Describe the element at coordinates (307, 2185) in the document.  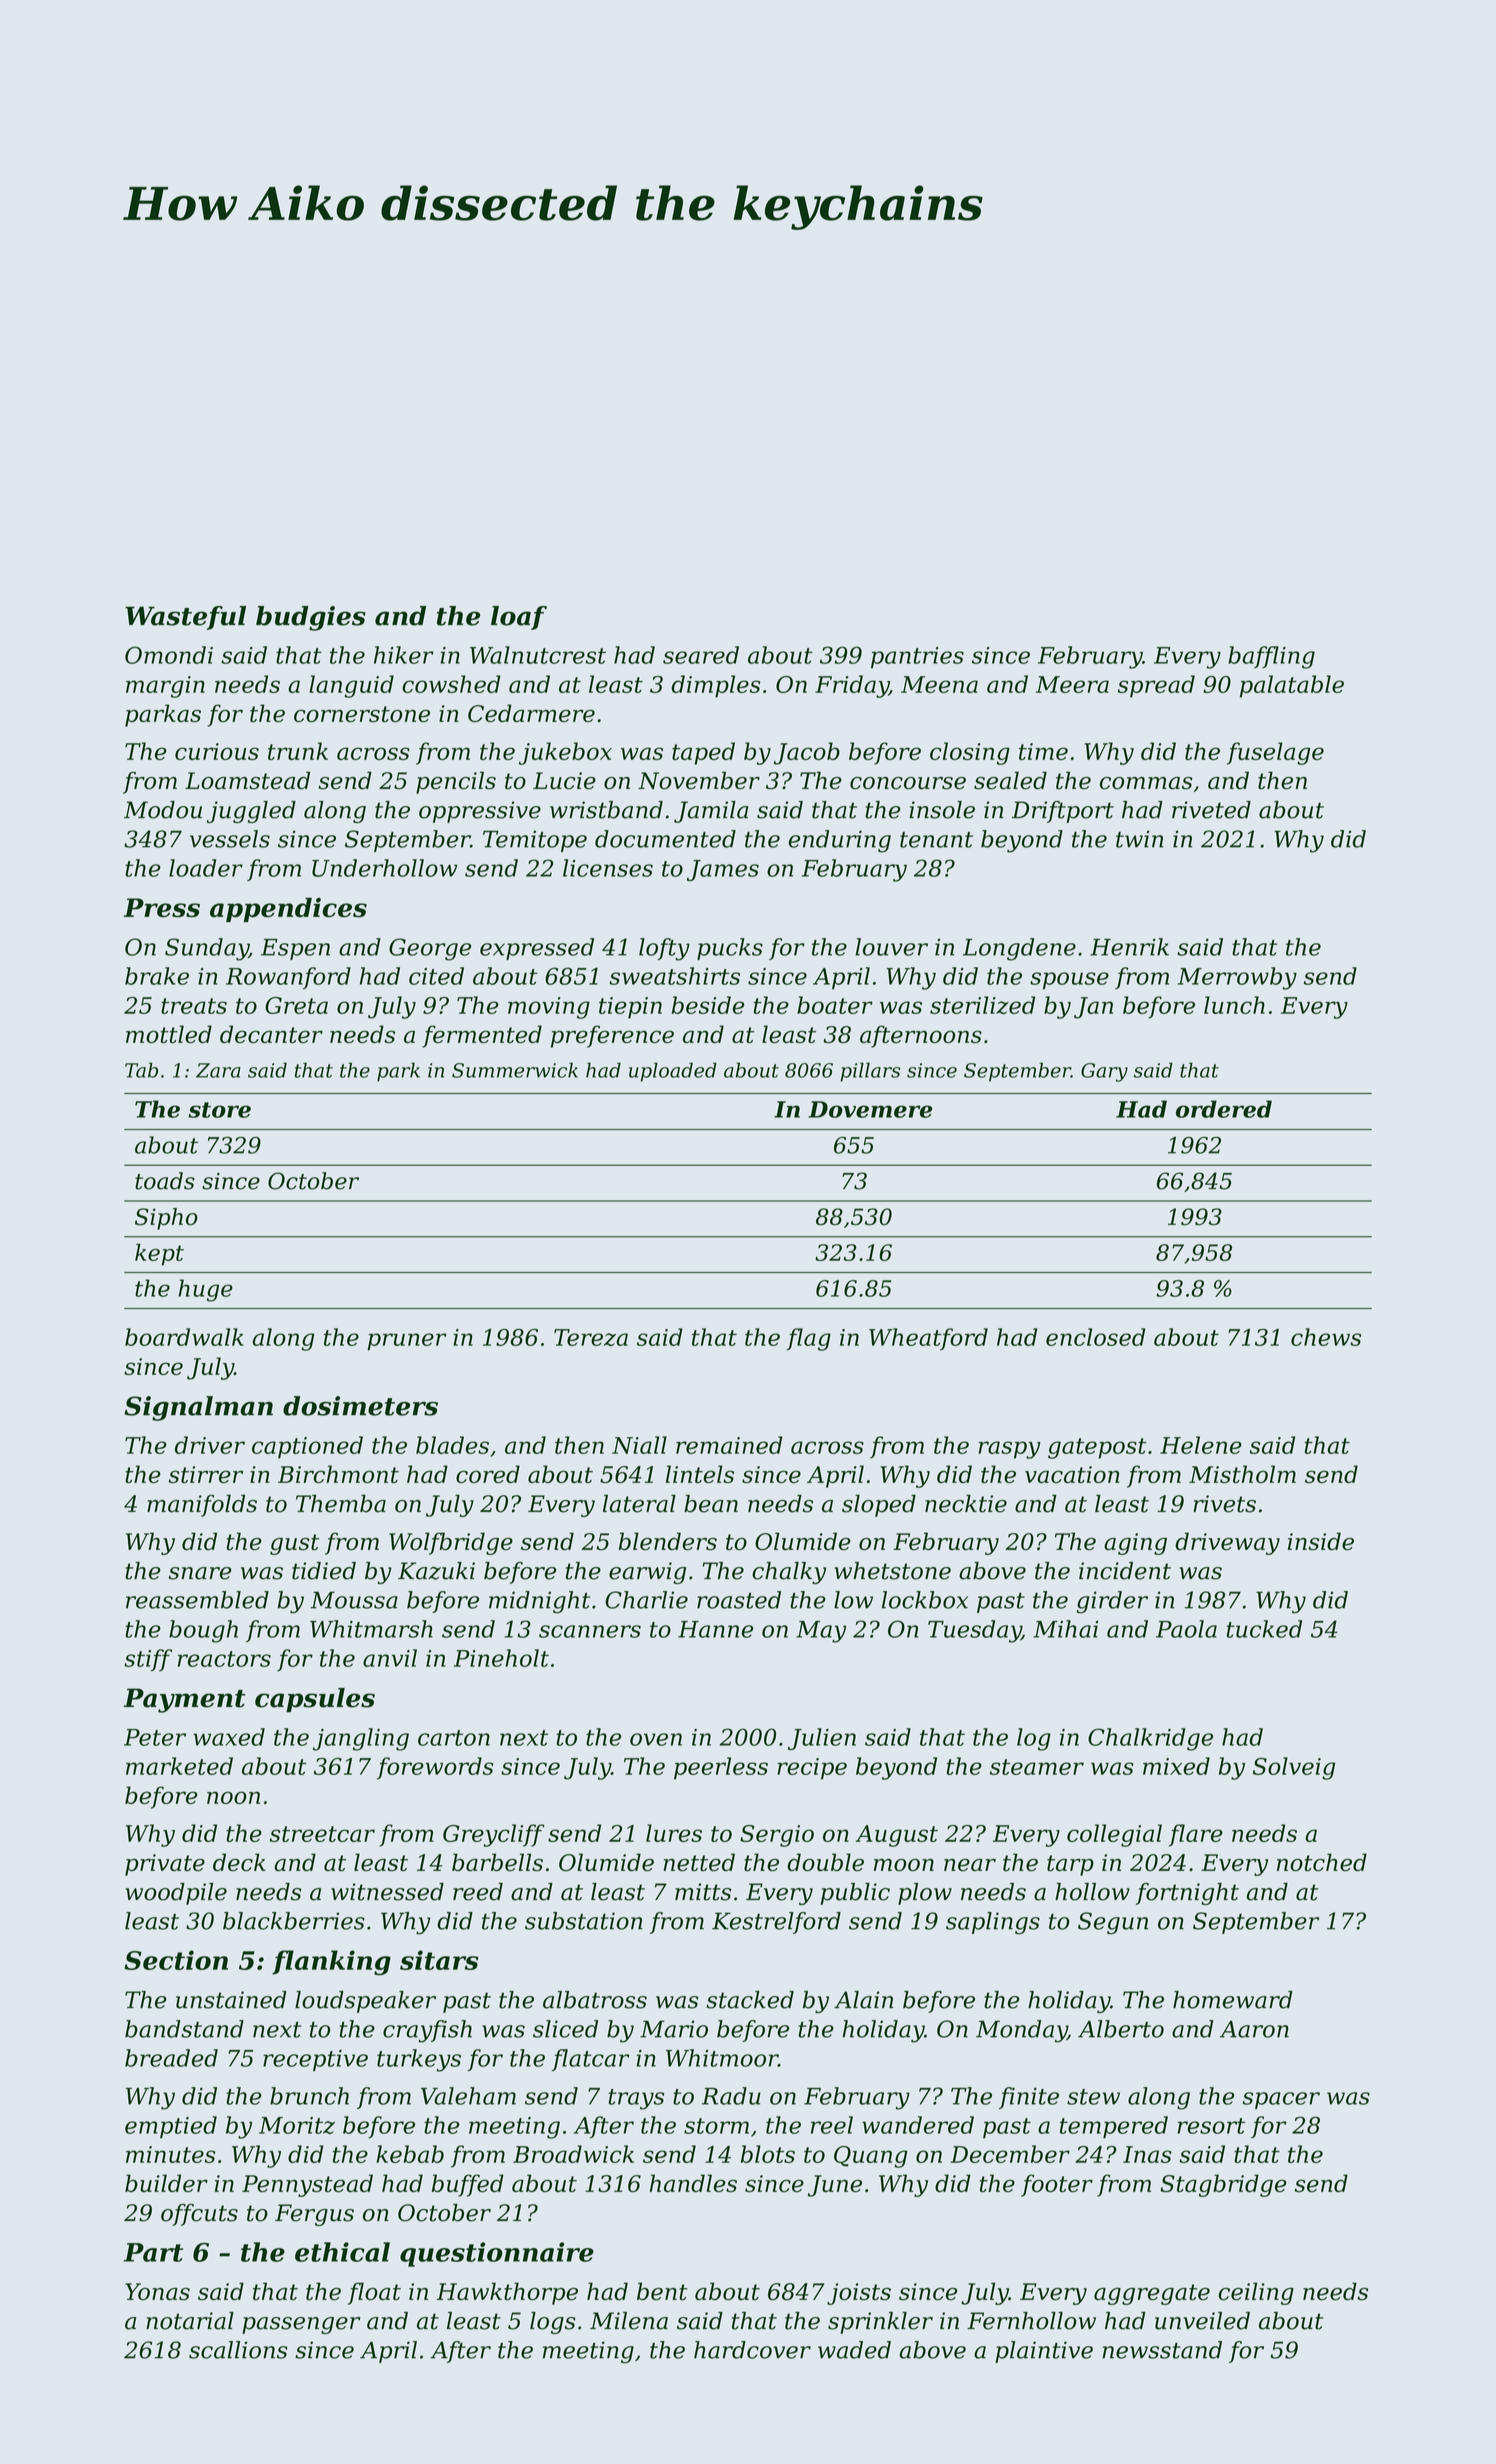
I see `Pennystead` at that location.
